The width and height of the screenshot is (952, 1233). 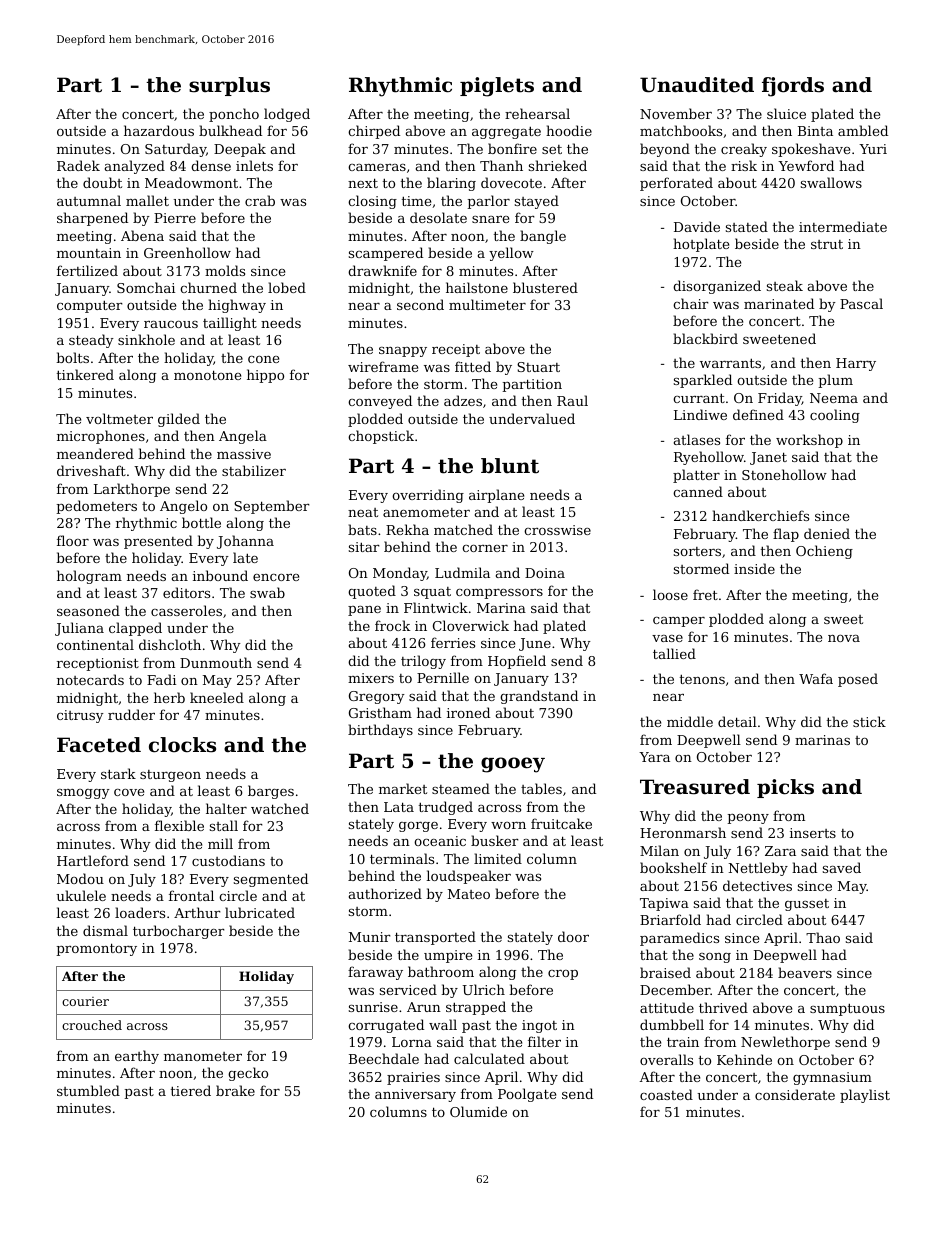 What do you see at coordinates (696, 476) in the screenshot?
I see `platter` at bounding box center [696, 476].
